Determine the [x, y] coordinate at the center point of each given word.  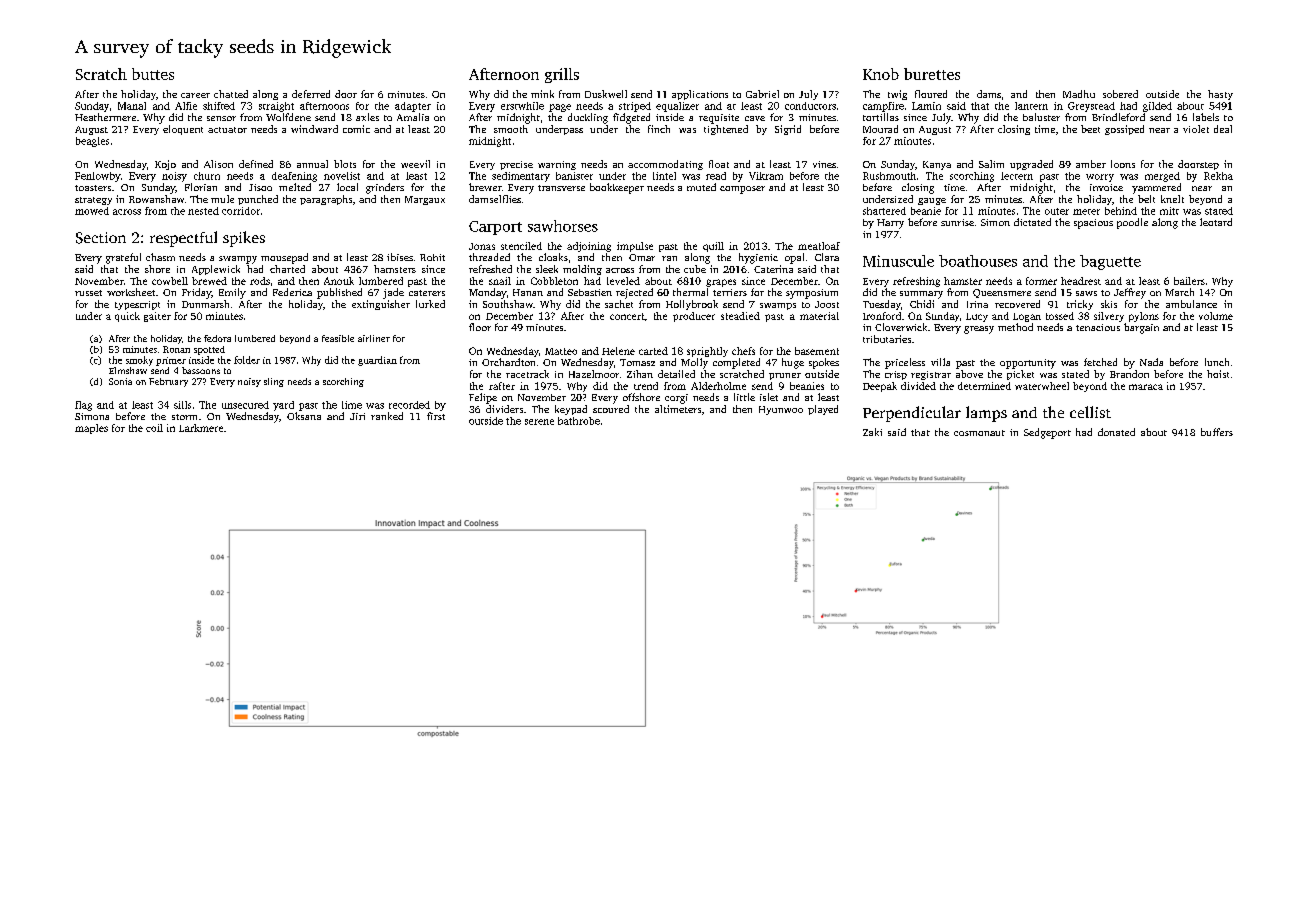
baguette [1110, 262]
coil [154, 428]
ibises [400, 257]
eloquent [183, 130]
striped [635, 107]
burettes [932, 74]
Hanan [528, 292]
